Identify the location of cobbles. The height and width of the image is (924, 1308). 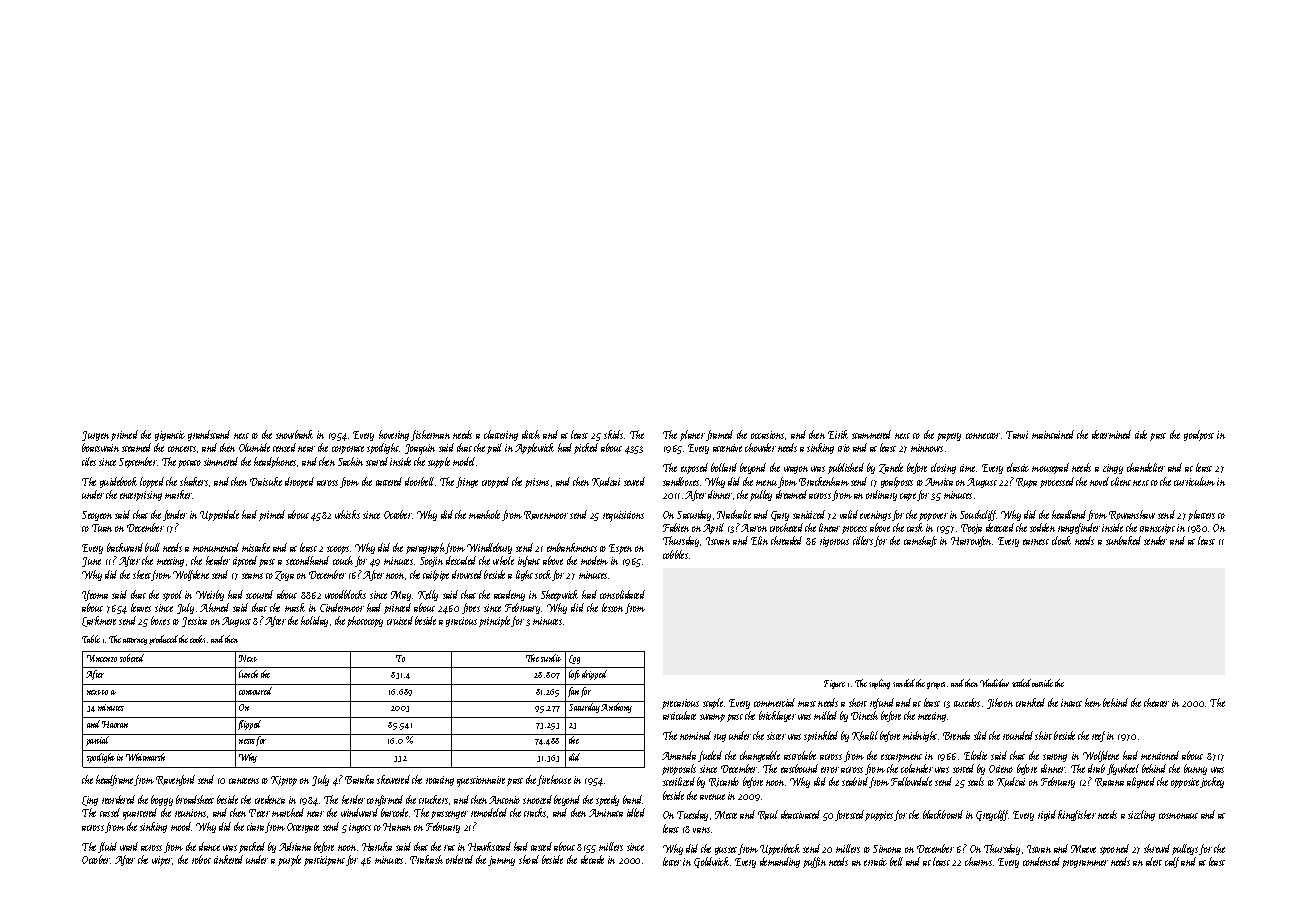
(675, 554).
